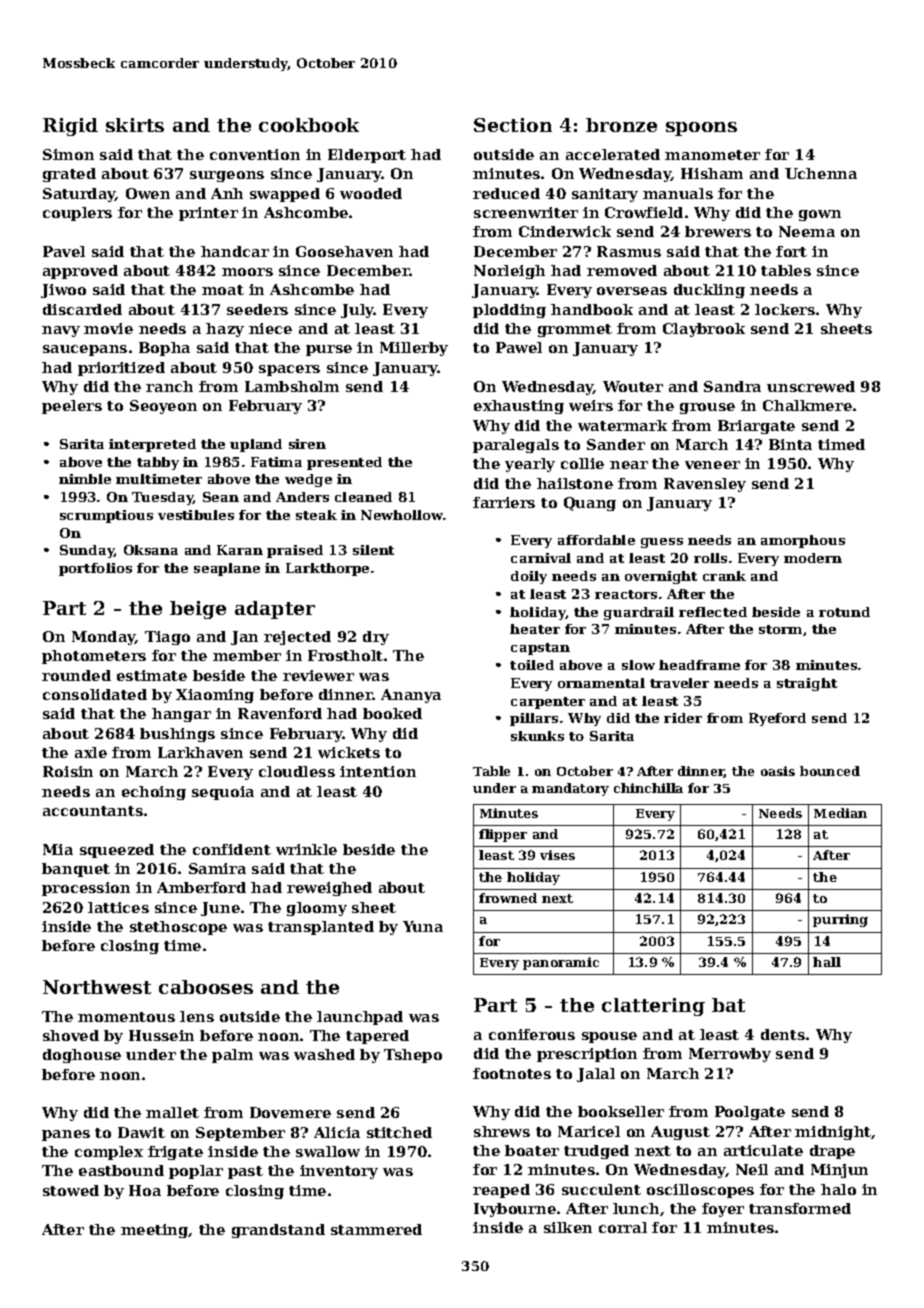  I want to click on bushings, so click(177, 735).
